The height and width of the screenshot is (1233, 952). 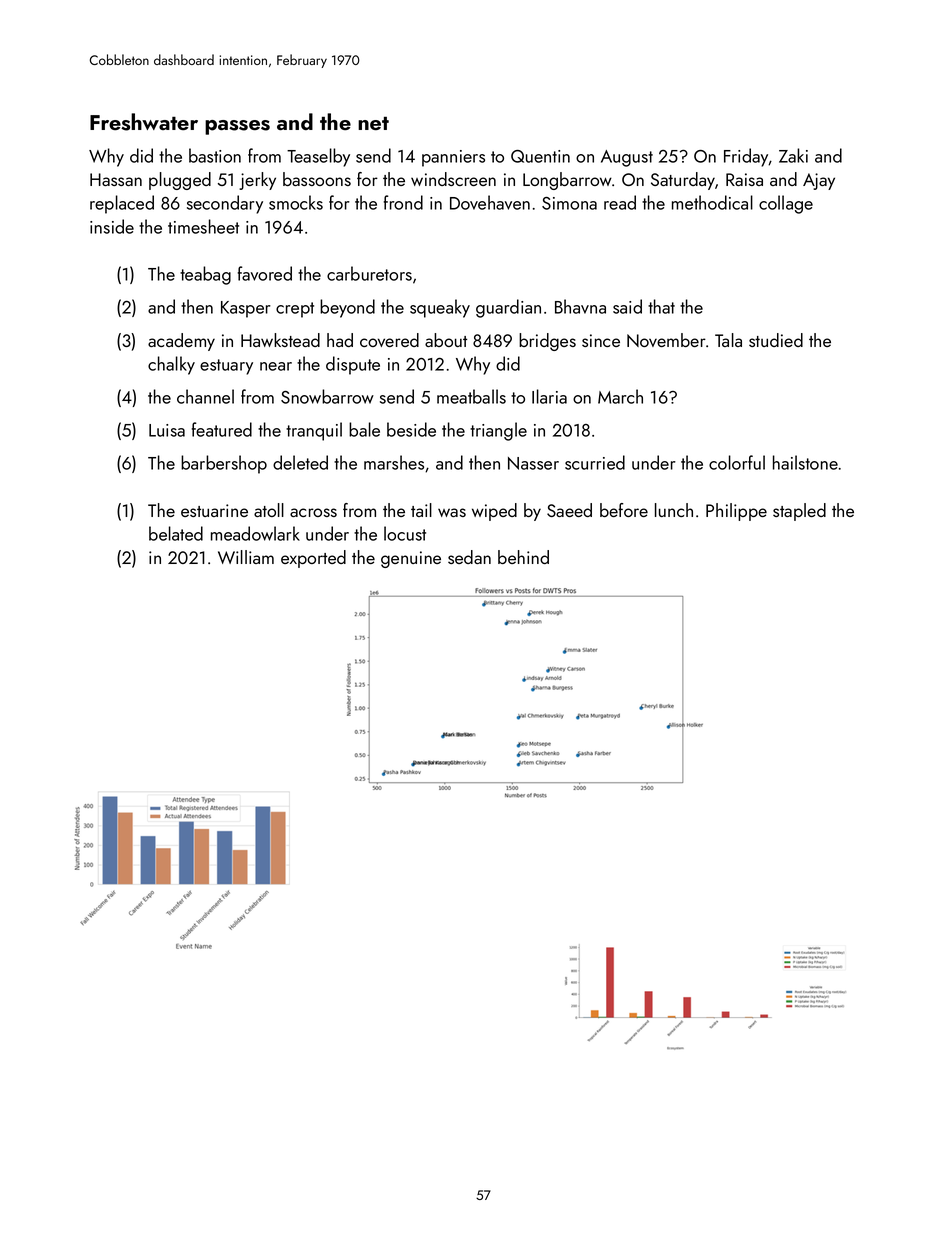 What do you see at coordinates (237, 127) in the screenshot?
I see `passes` at bounding box center [237, 127].
